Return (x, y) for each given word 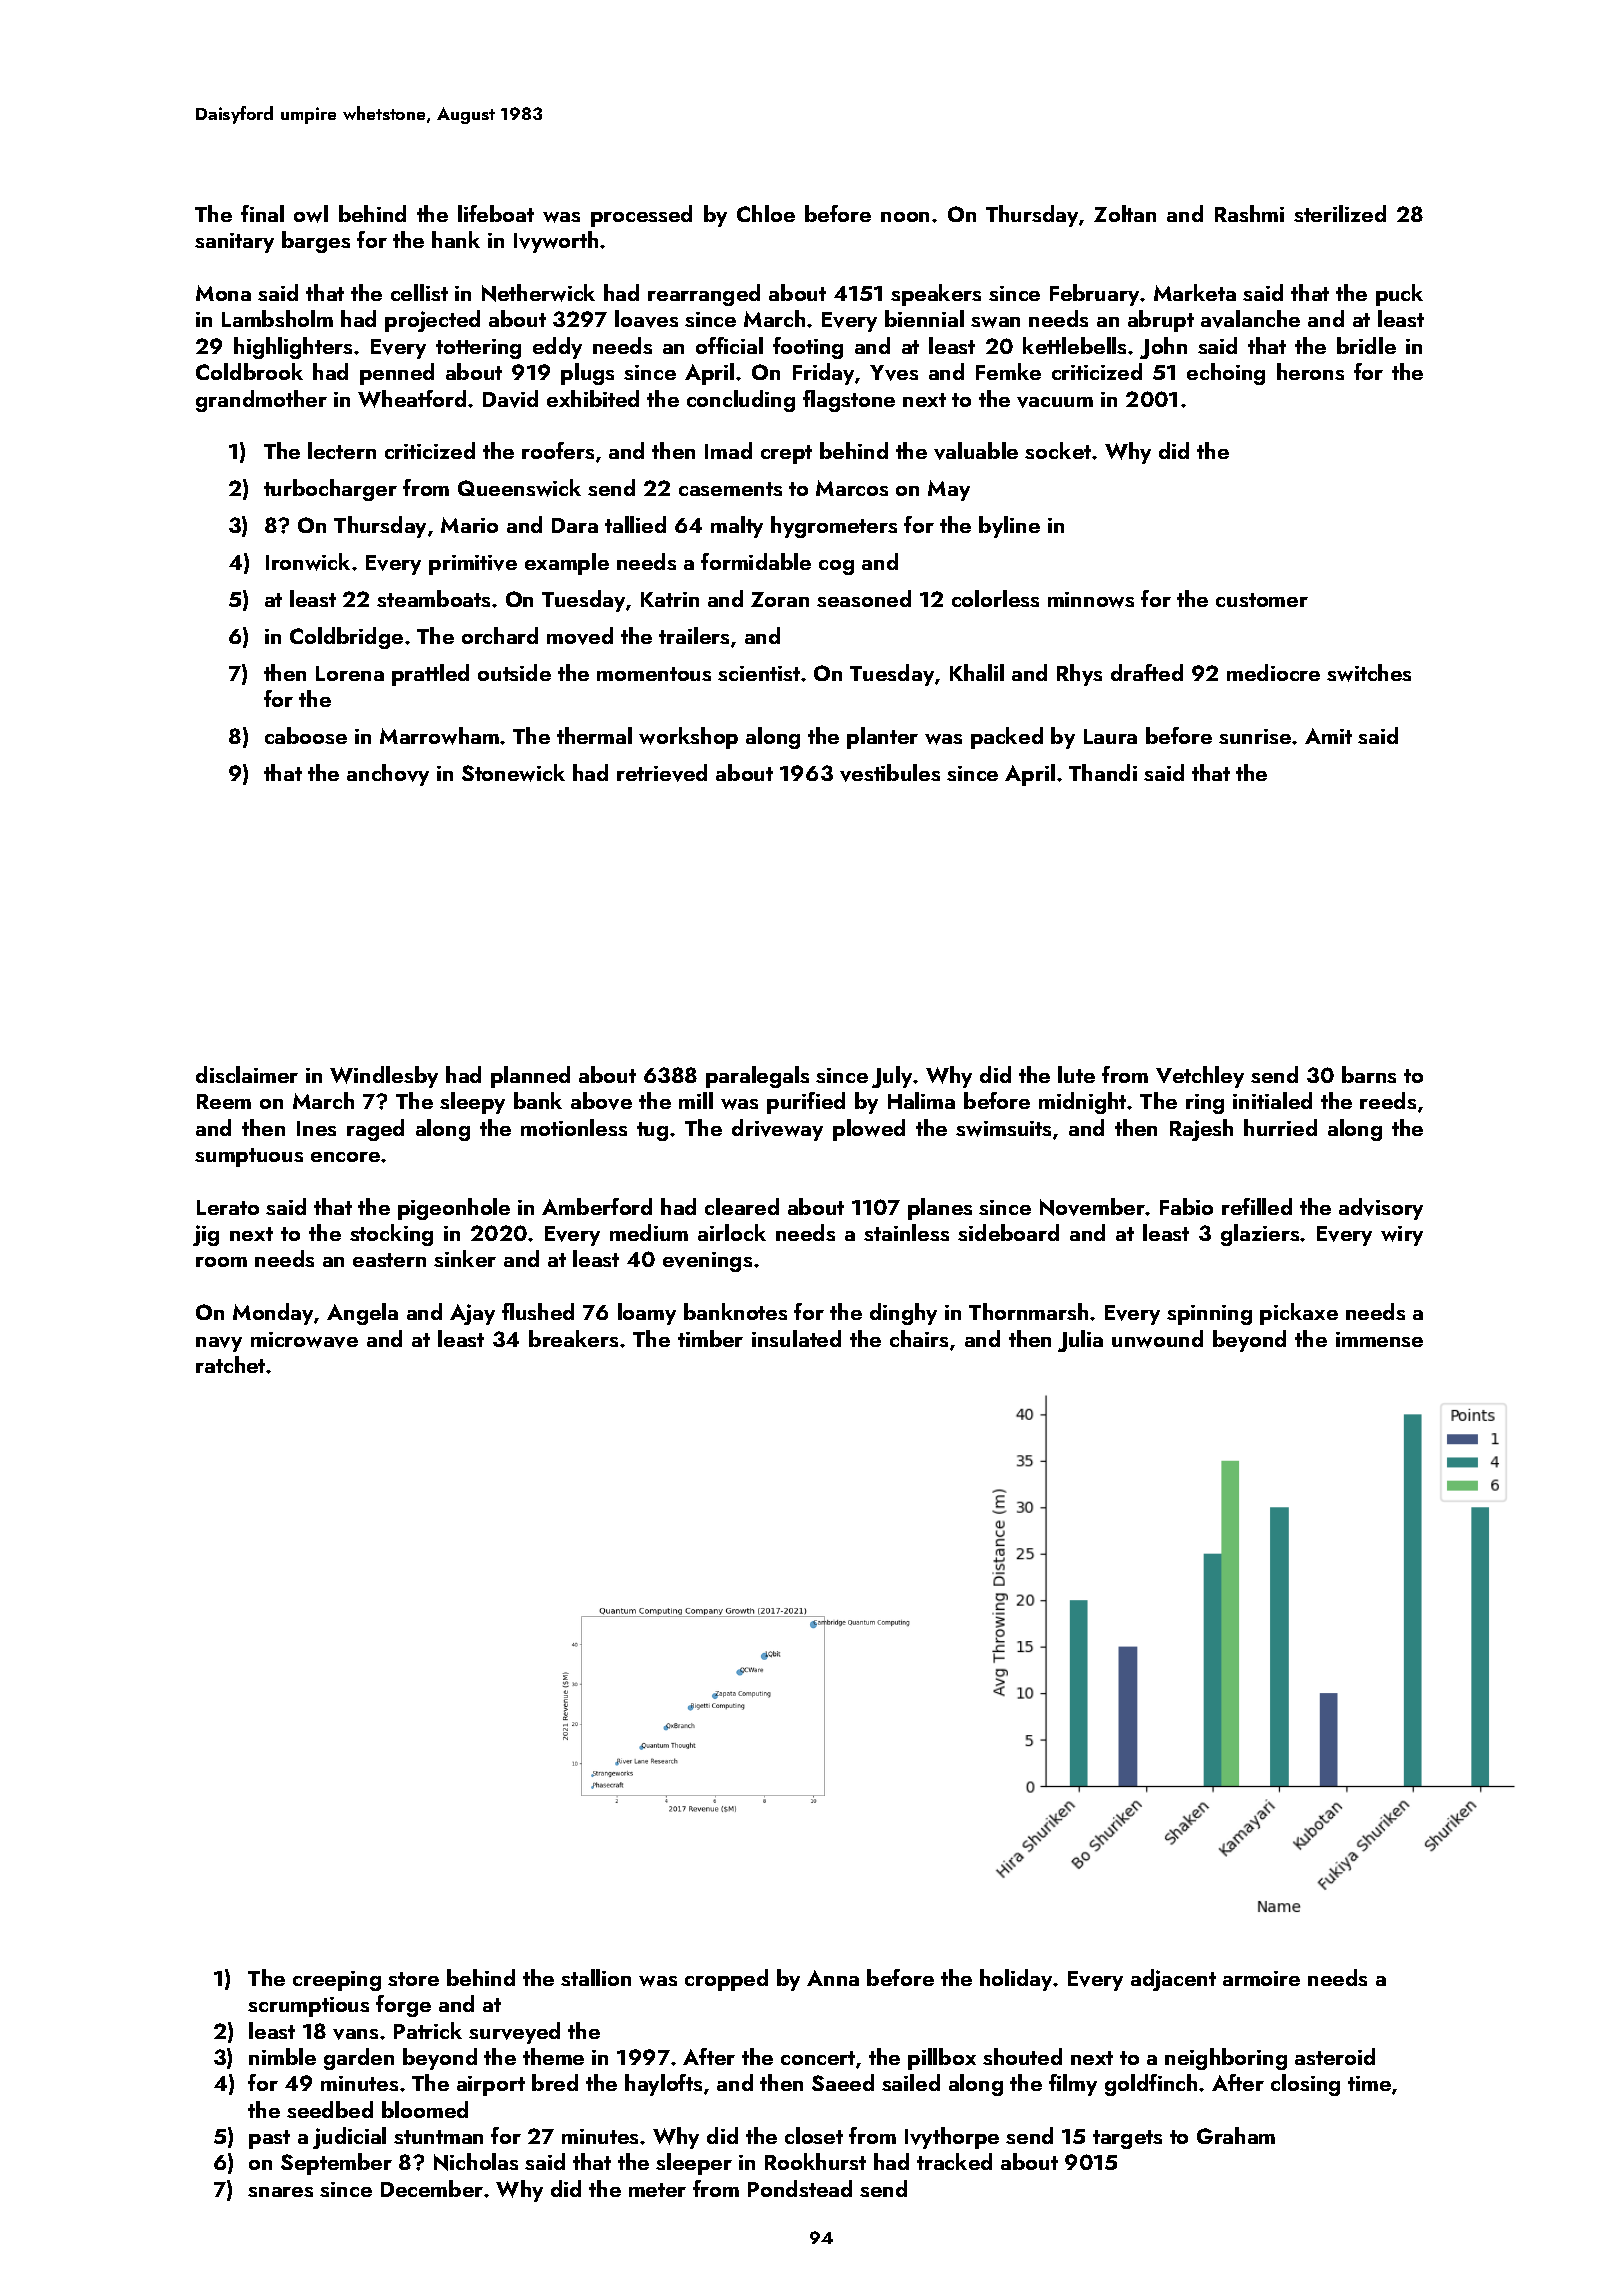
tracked (954, 2161)
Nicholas (476, 2162)
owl (311, 214)
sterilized (1340, 213)
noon (905, 217)
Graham (1236, 2135)
